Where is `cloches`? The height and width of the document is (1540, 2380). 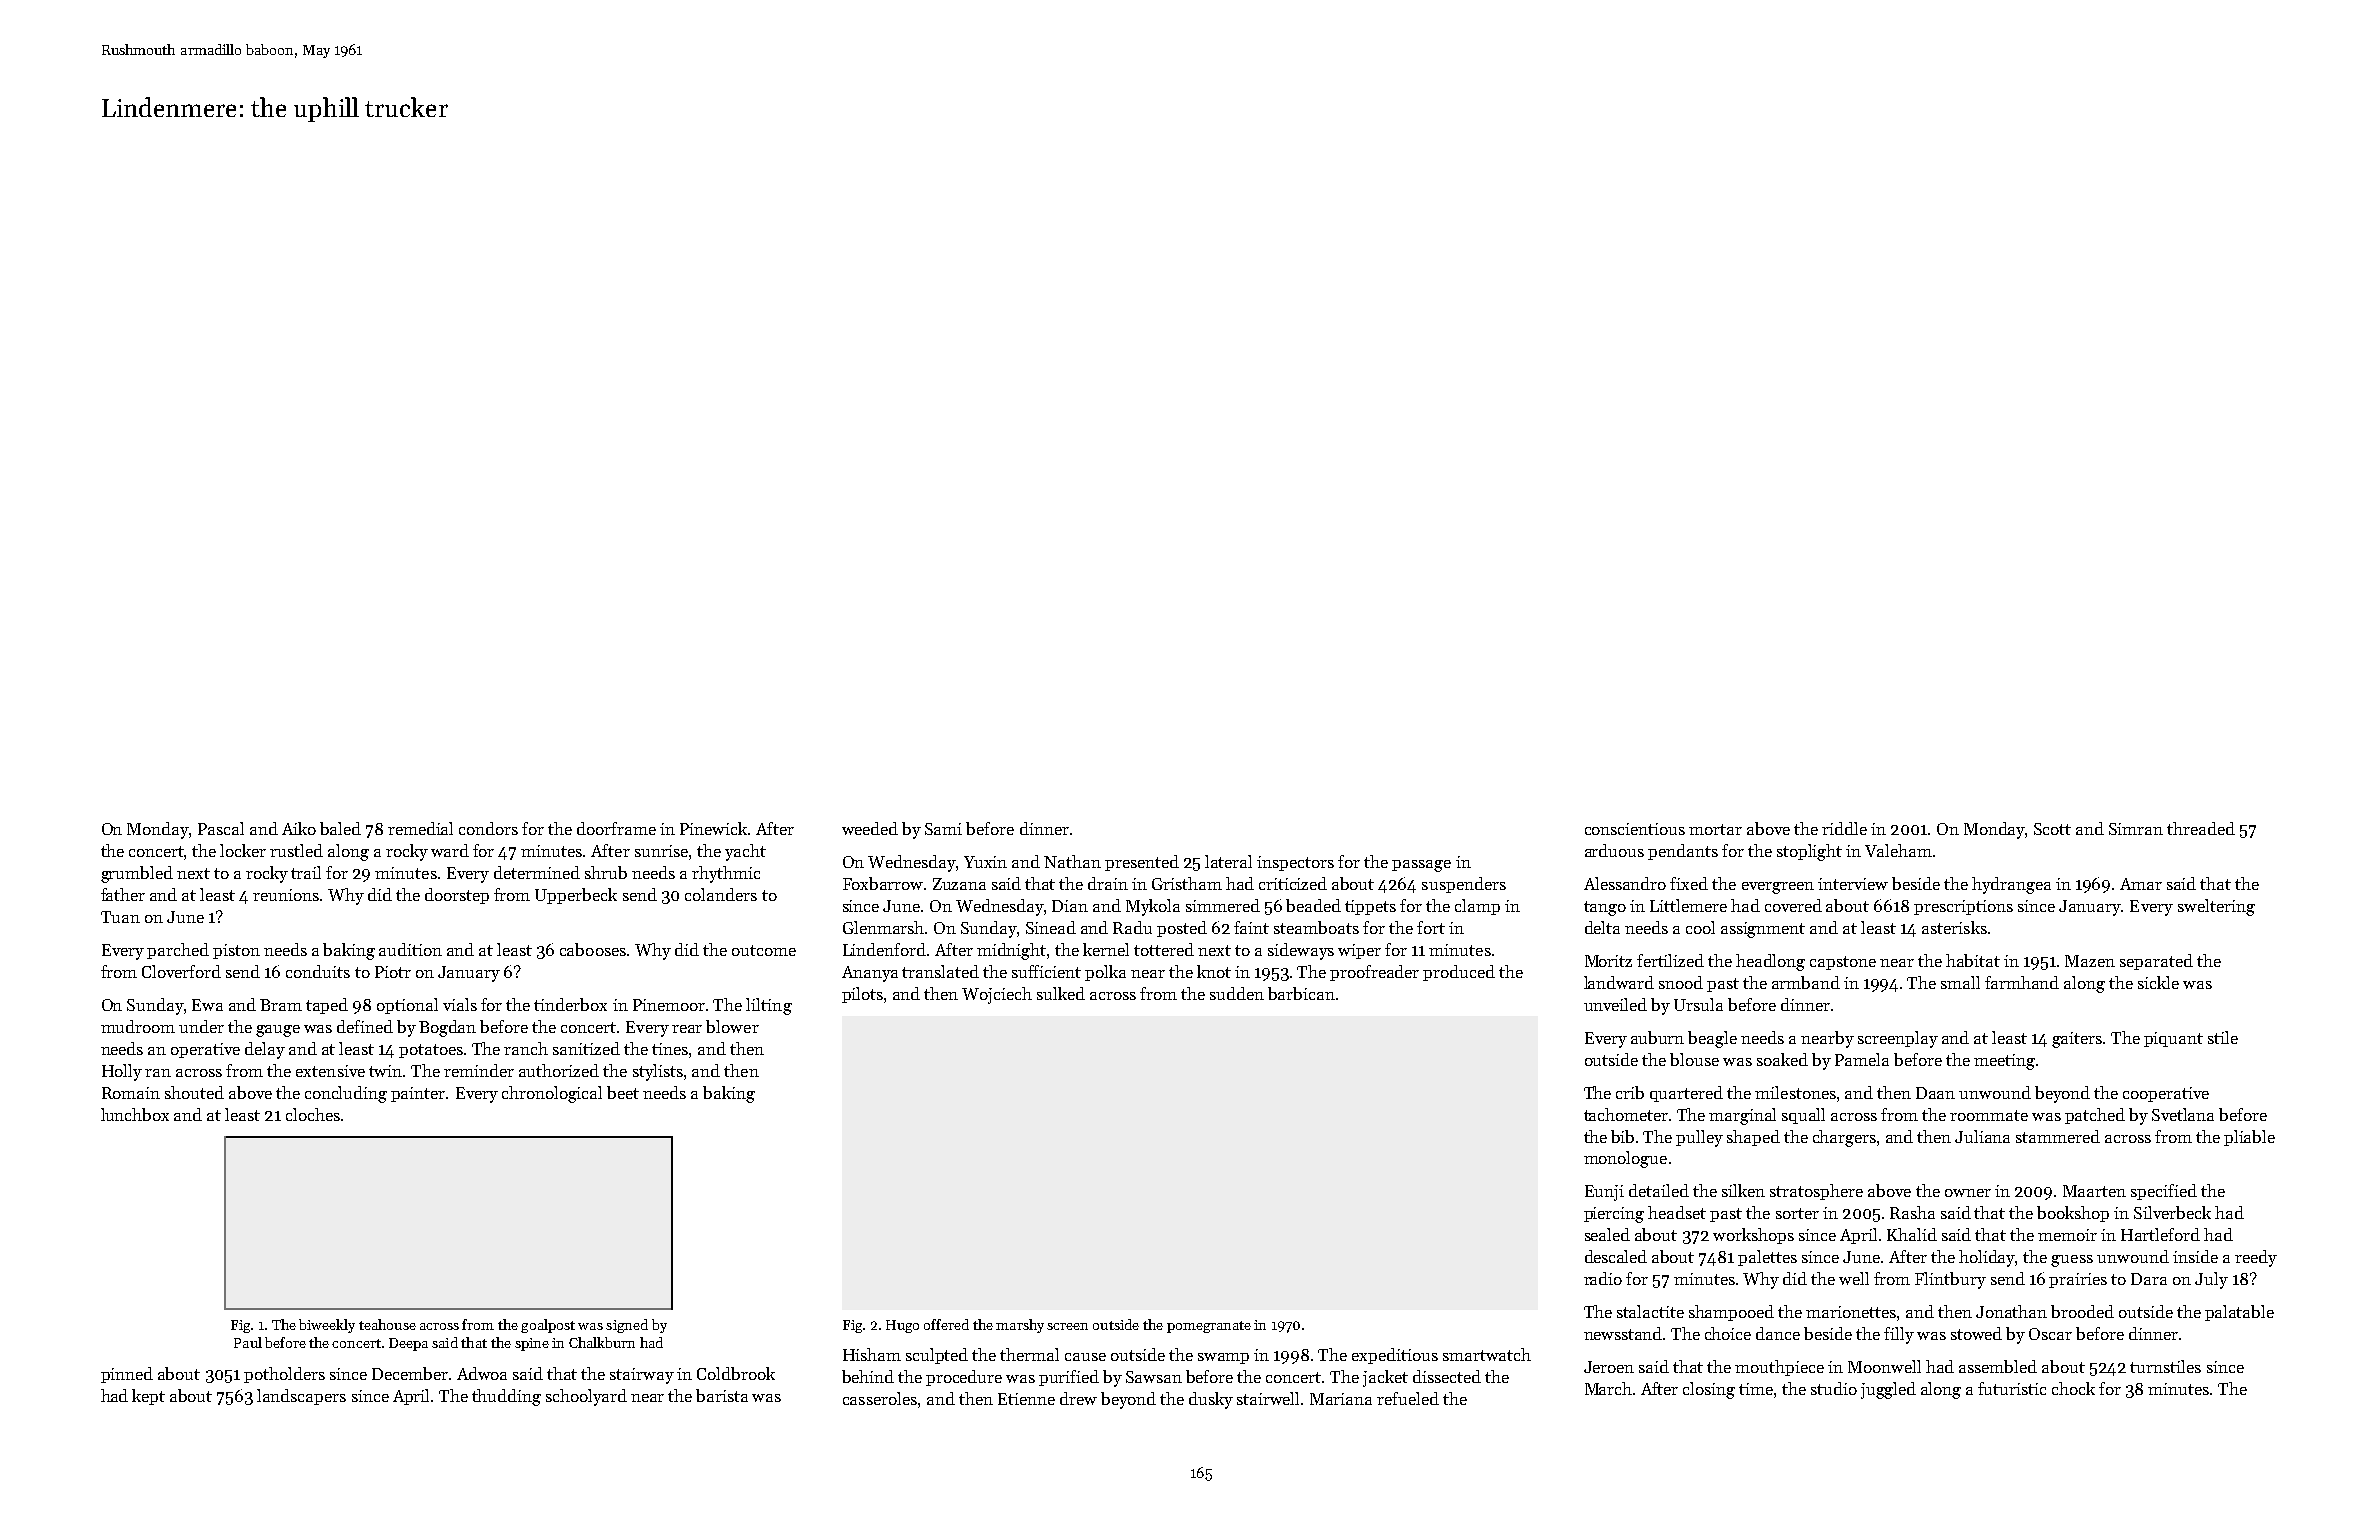
cloches is located at coordinates (313, 1114).
